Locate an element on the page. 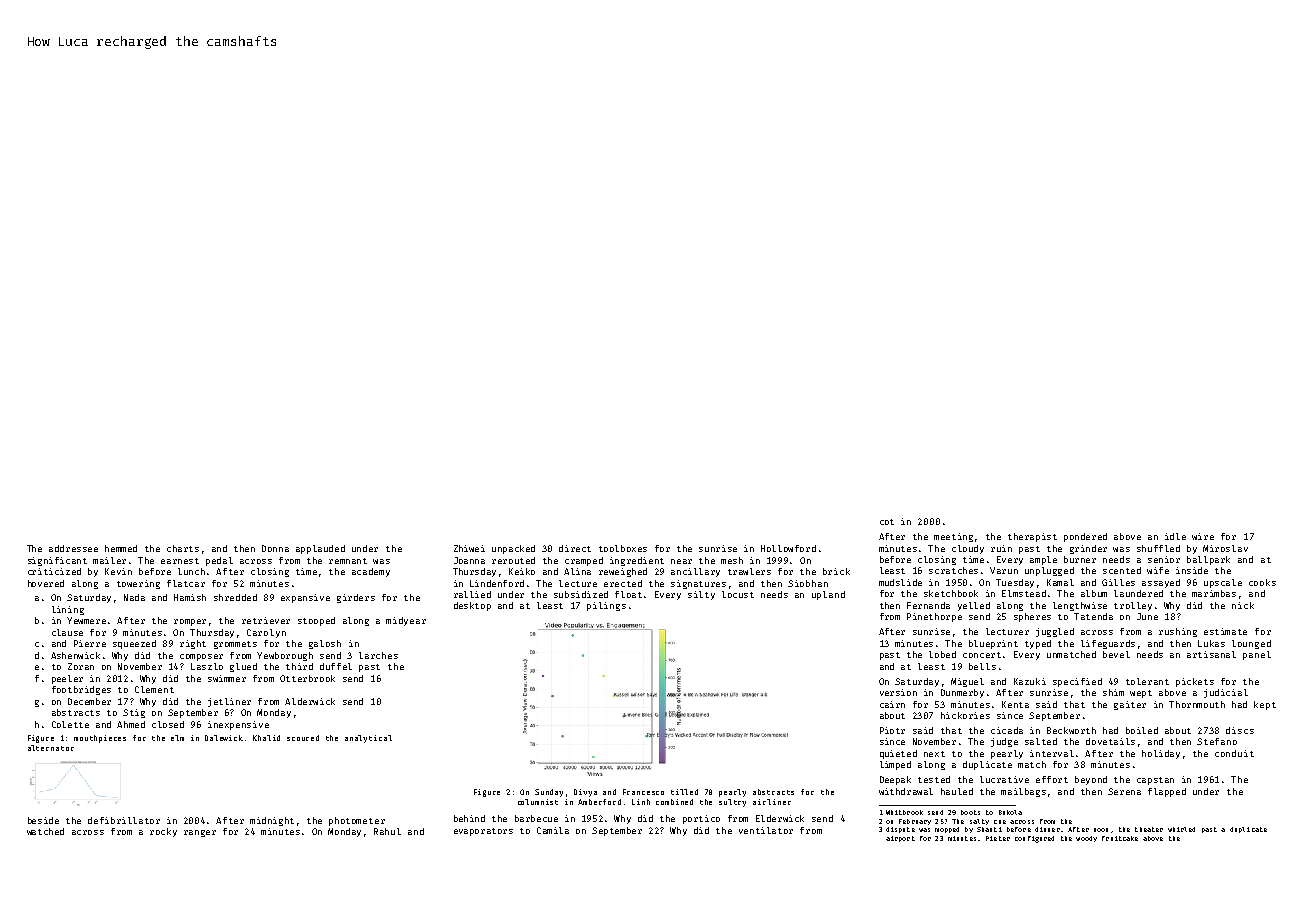  Alderwick is located at coordinates (310, 701).
